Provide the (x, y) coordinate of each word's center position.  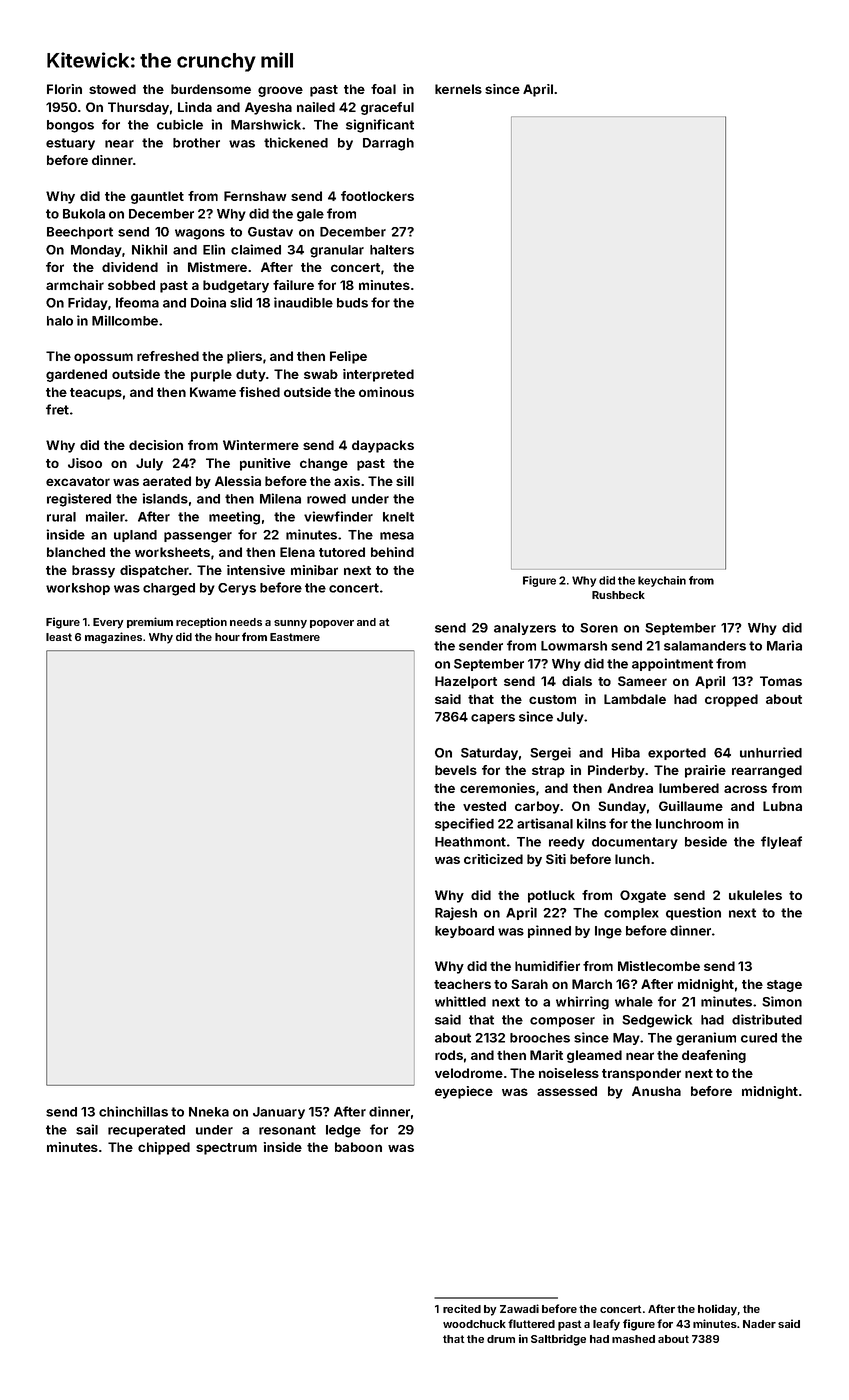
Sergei (550, 754)
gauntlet (157, 197)
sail (87, 1129)
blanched (76, 552)
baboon (358, 1147)
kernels (458, 89)
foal (383, 89)
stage (784, 986)
